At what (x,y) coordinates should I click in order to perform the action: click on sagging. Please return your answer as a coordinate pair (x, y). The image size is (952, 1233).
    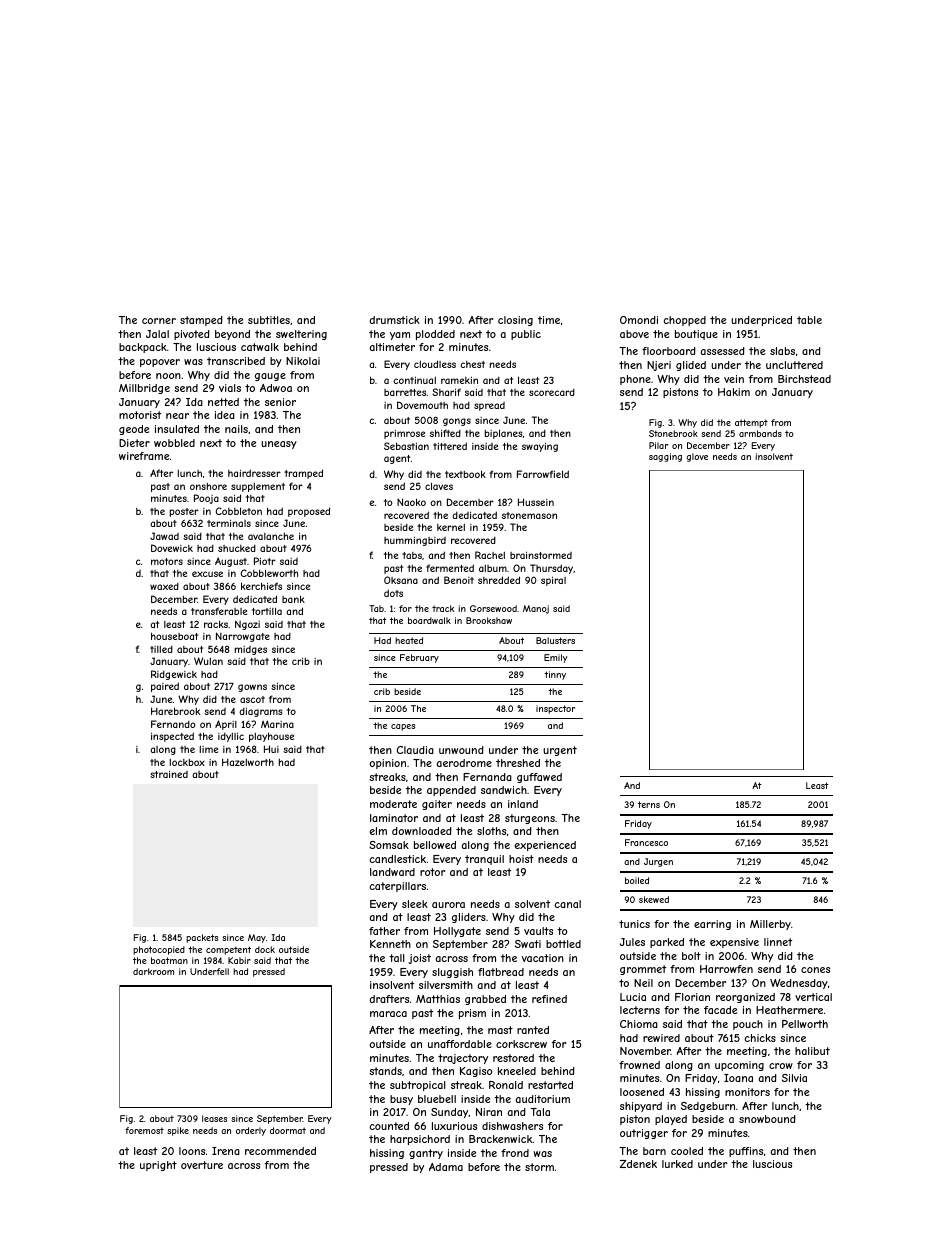
    Looking at the image, I should click on (665, 457).
